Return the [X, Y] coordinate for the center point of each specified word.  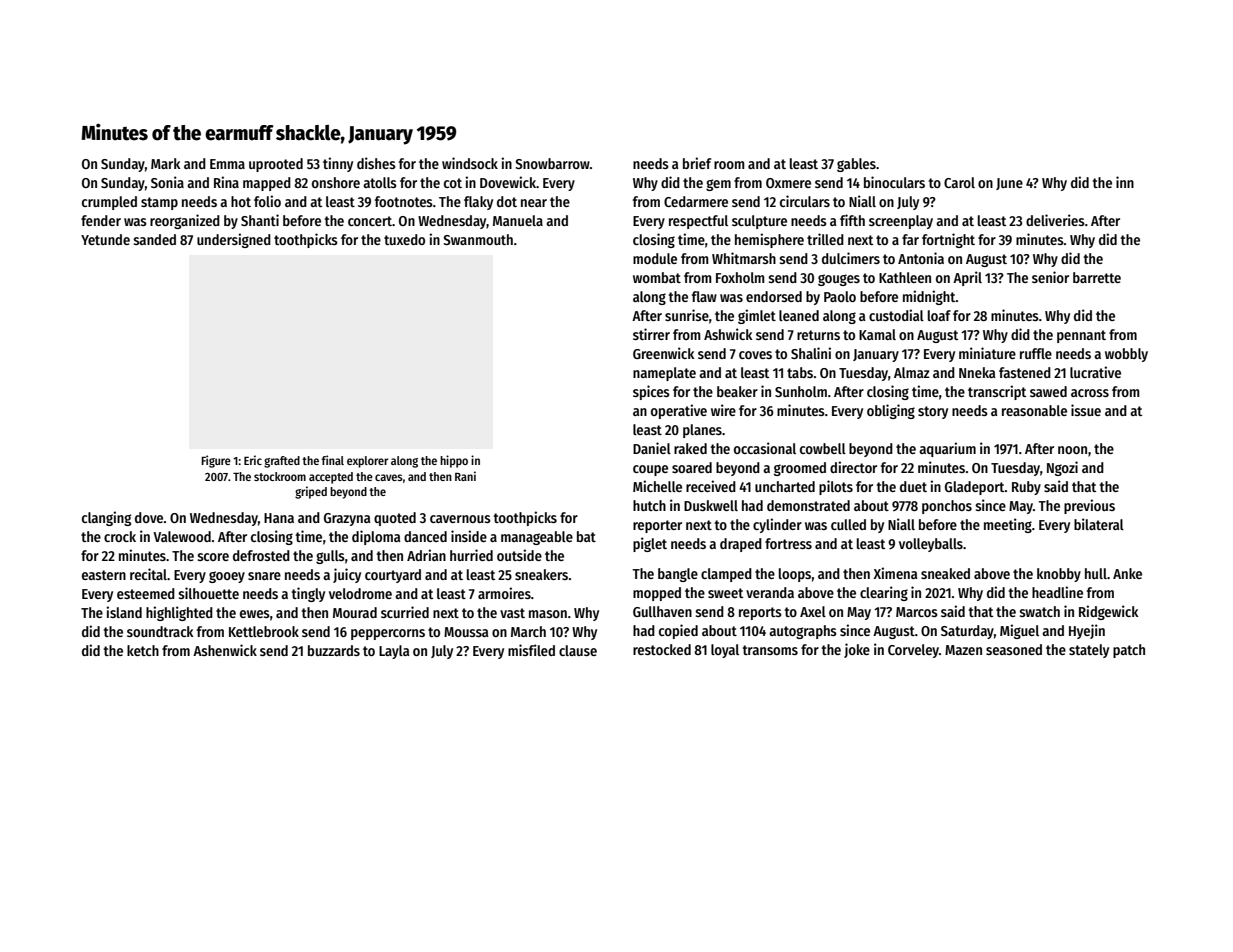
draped [741, 545]
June [1009, 184]
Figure [216, 461]
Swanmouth [478, 239]
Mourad [355, 612]
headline [1057, 592]
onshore [336, 182]
